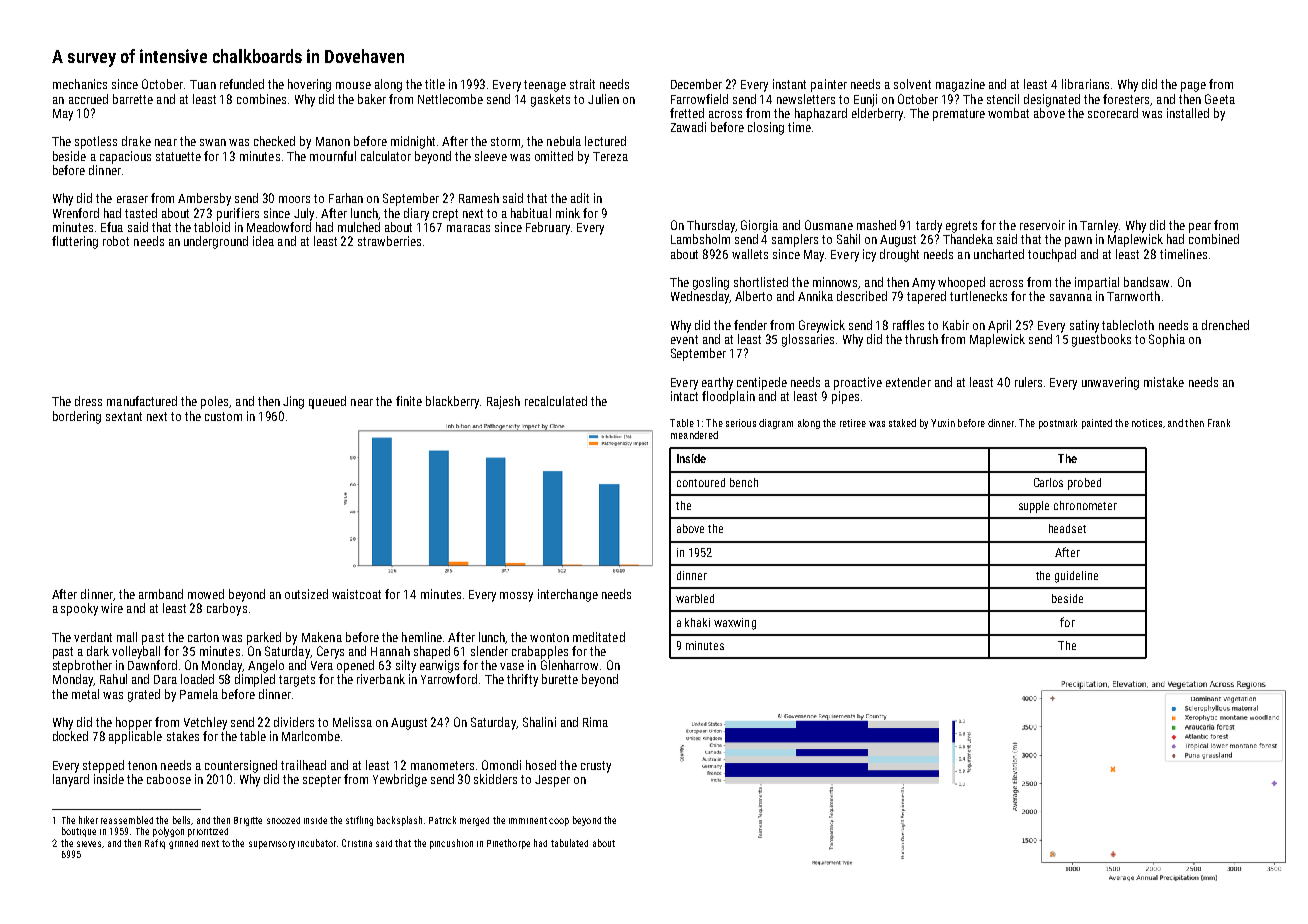 Image resolution: width=1308 pixels, height=924 pixels. I want to click on stifling, so click(359, 821).
